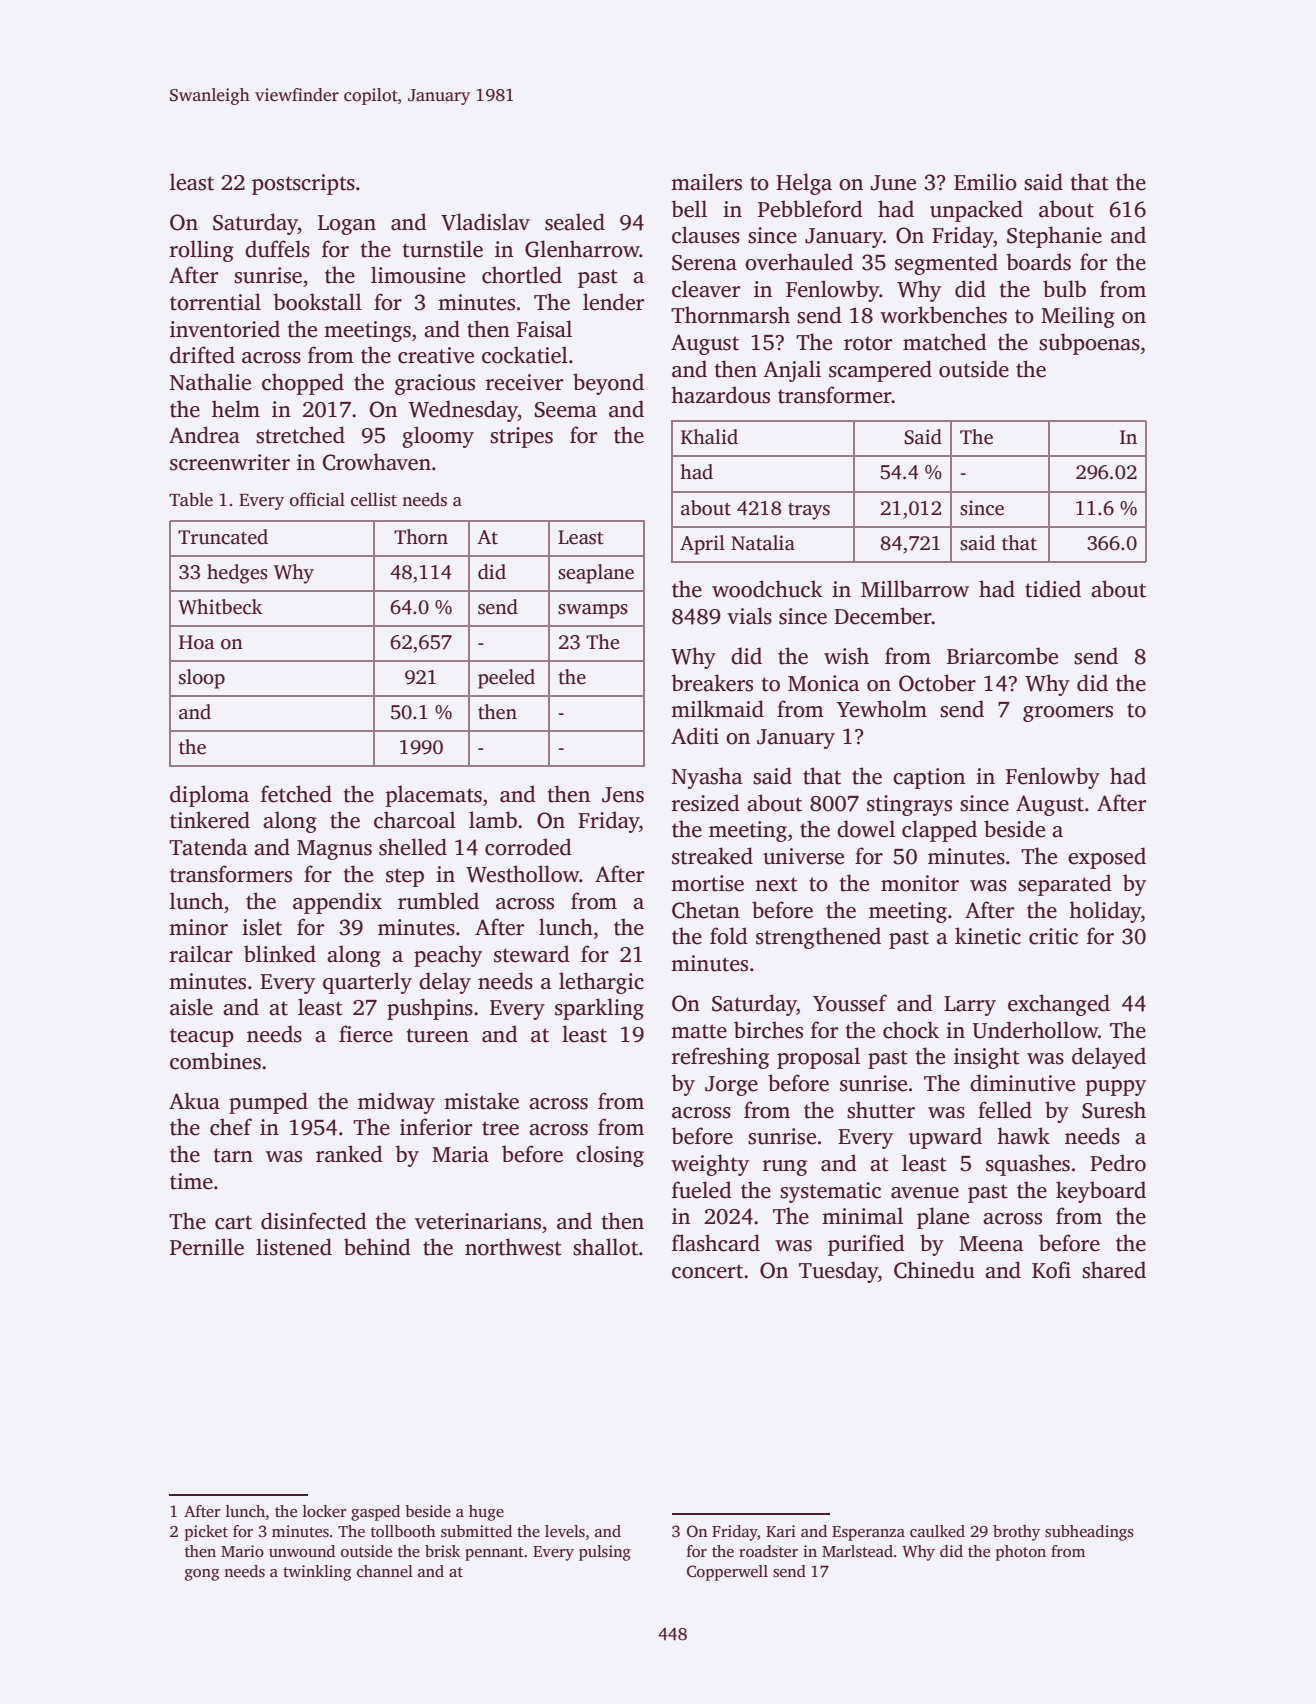 The height and width of the screenshot is (1704, 1316). I want to click on Chetan, so click(706, 910).
